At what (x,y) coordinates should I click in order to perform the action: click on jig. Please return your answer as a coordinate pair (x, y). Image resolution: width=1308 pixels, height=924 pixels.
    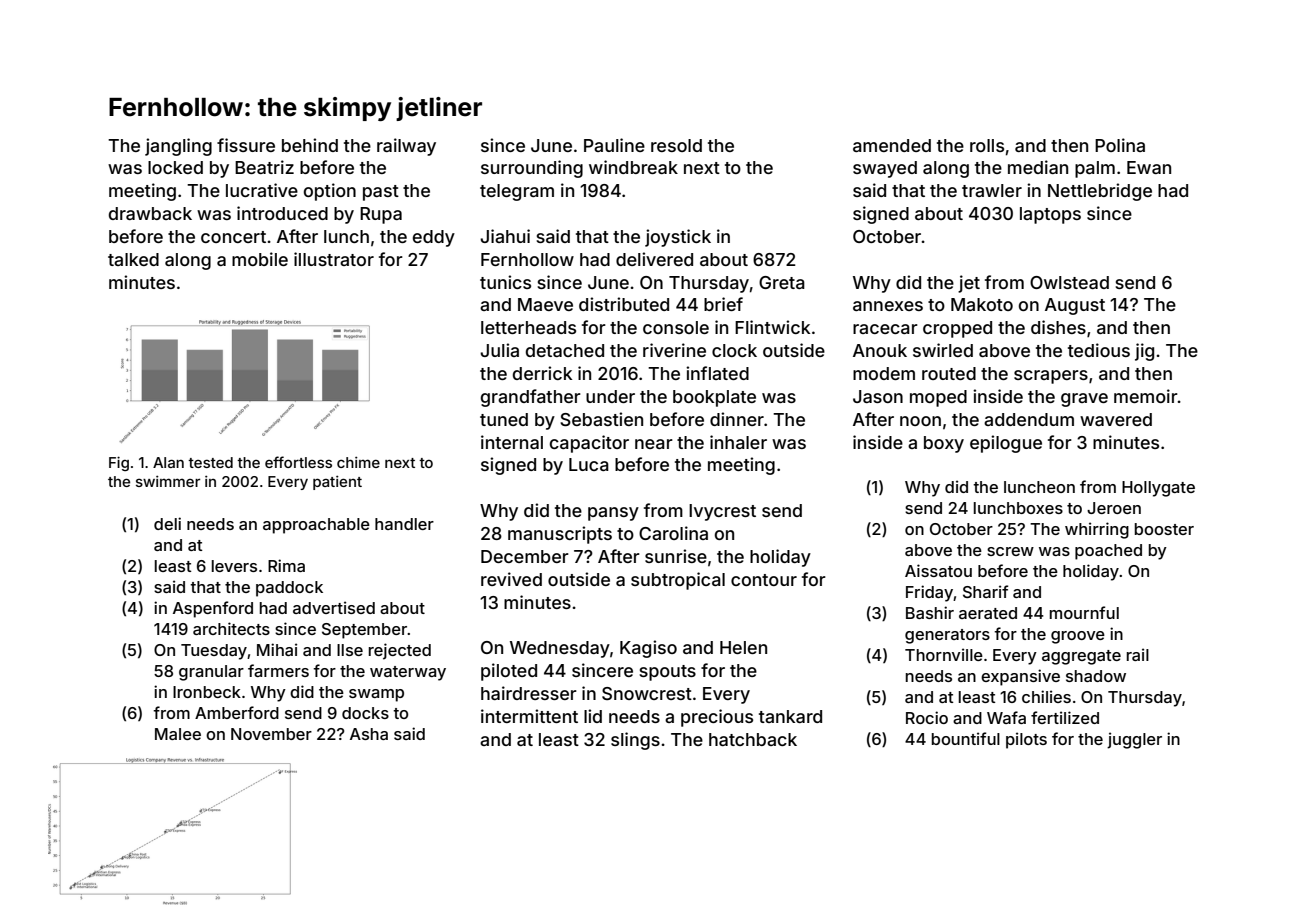
    Looking at the image, I should click on (1144, 352).
